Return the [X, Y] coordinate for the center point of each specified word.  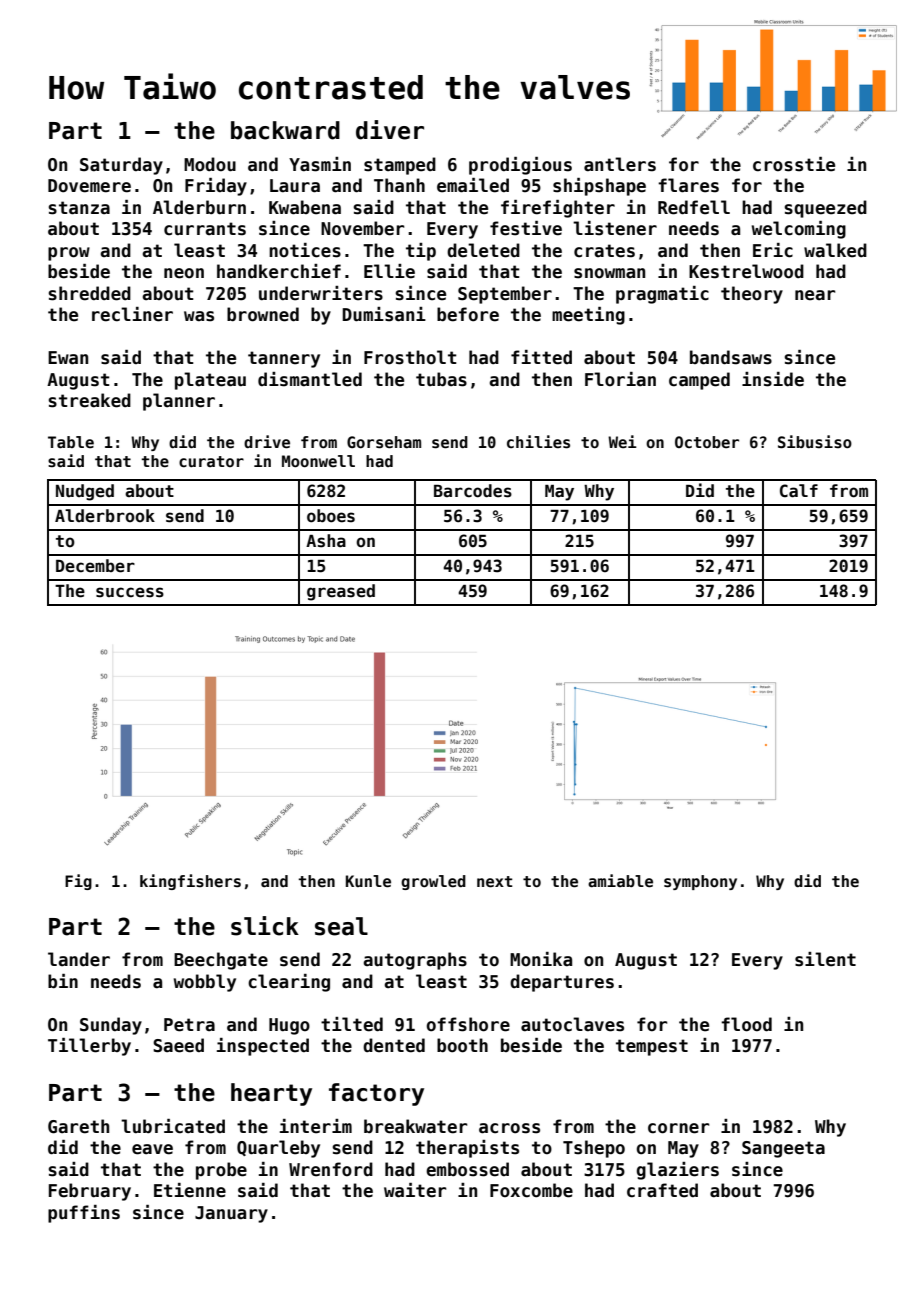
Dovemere [89, 186]
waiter [415, 1190]
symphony [700, 882]
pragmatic [662, 295]
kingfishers [190, 882]
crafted [662, 1190]
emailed [473, 185]
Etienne [190, 1190]
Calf [799, 491]
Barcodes [473, 491]
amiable [620, 881]
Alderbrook [105, 516]
